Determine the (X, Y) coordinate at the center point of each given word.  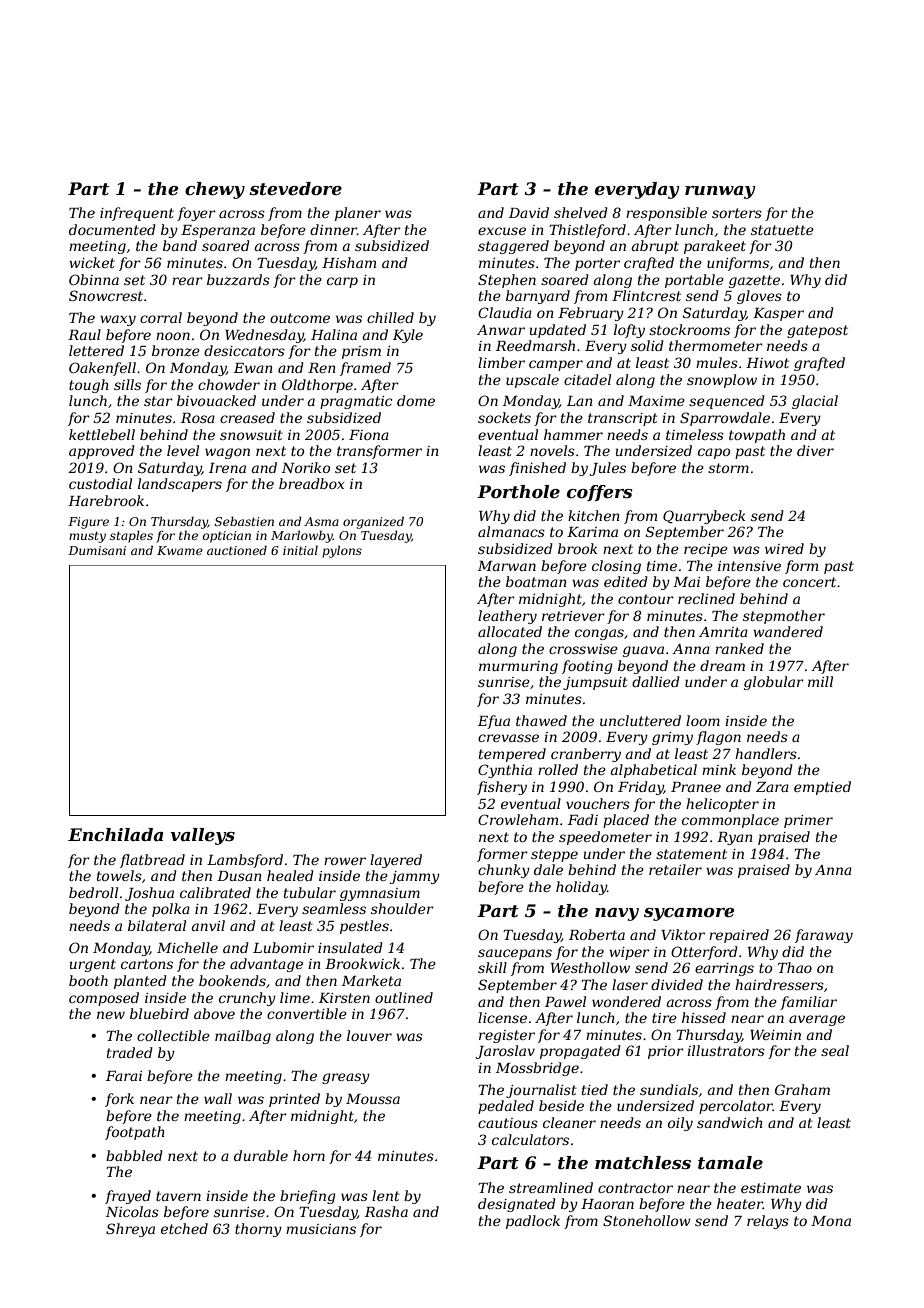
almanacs (511, 531)
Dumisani (97, 550)
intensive (749, 566)
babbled (134, 1155)
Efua (494, 722)
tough (89, 386)
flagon (718, 738)
